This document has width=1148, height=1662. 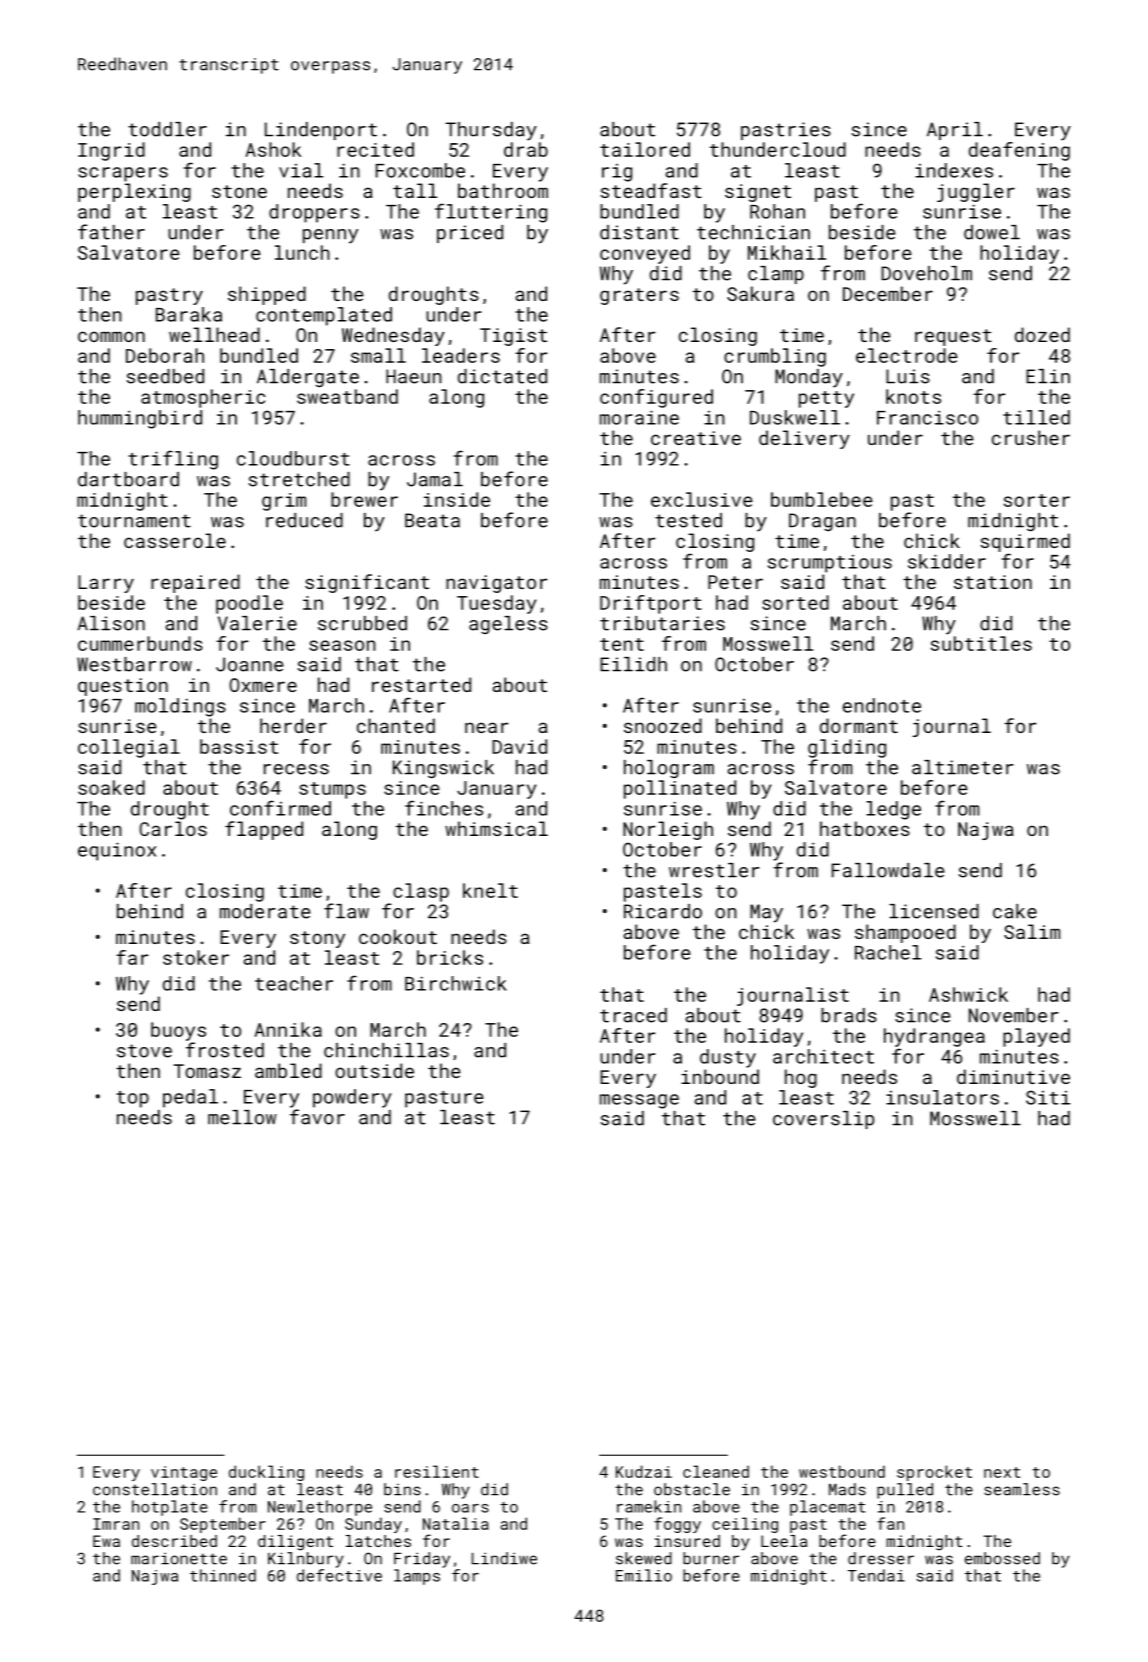 What do you see at coordinates (167, 129) in the document?
I see `toddler` at bounding box center [167, 129].
